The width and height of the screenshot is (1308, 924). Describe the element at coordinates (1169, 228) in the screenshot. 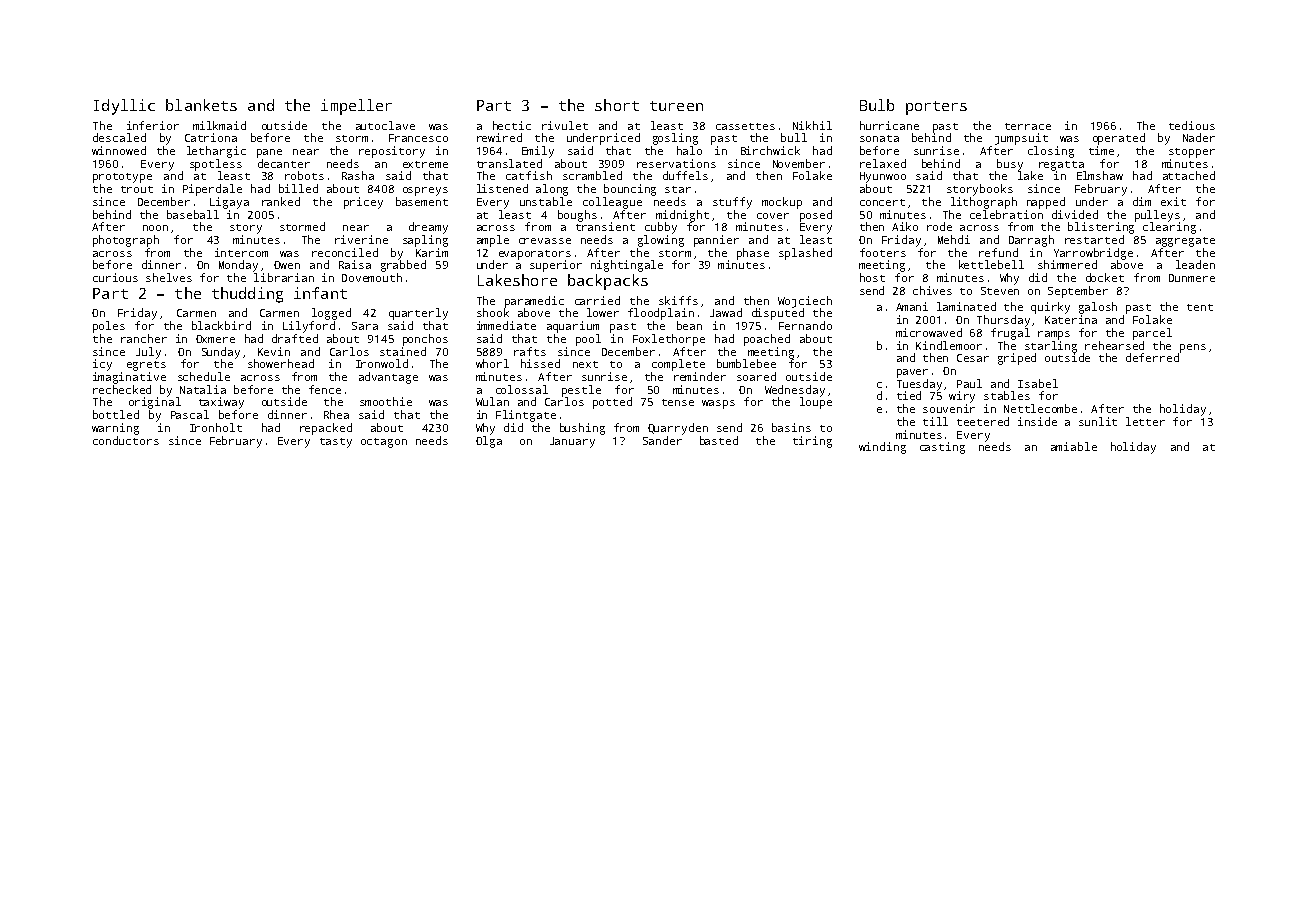

I see `clearing` at that location.
